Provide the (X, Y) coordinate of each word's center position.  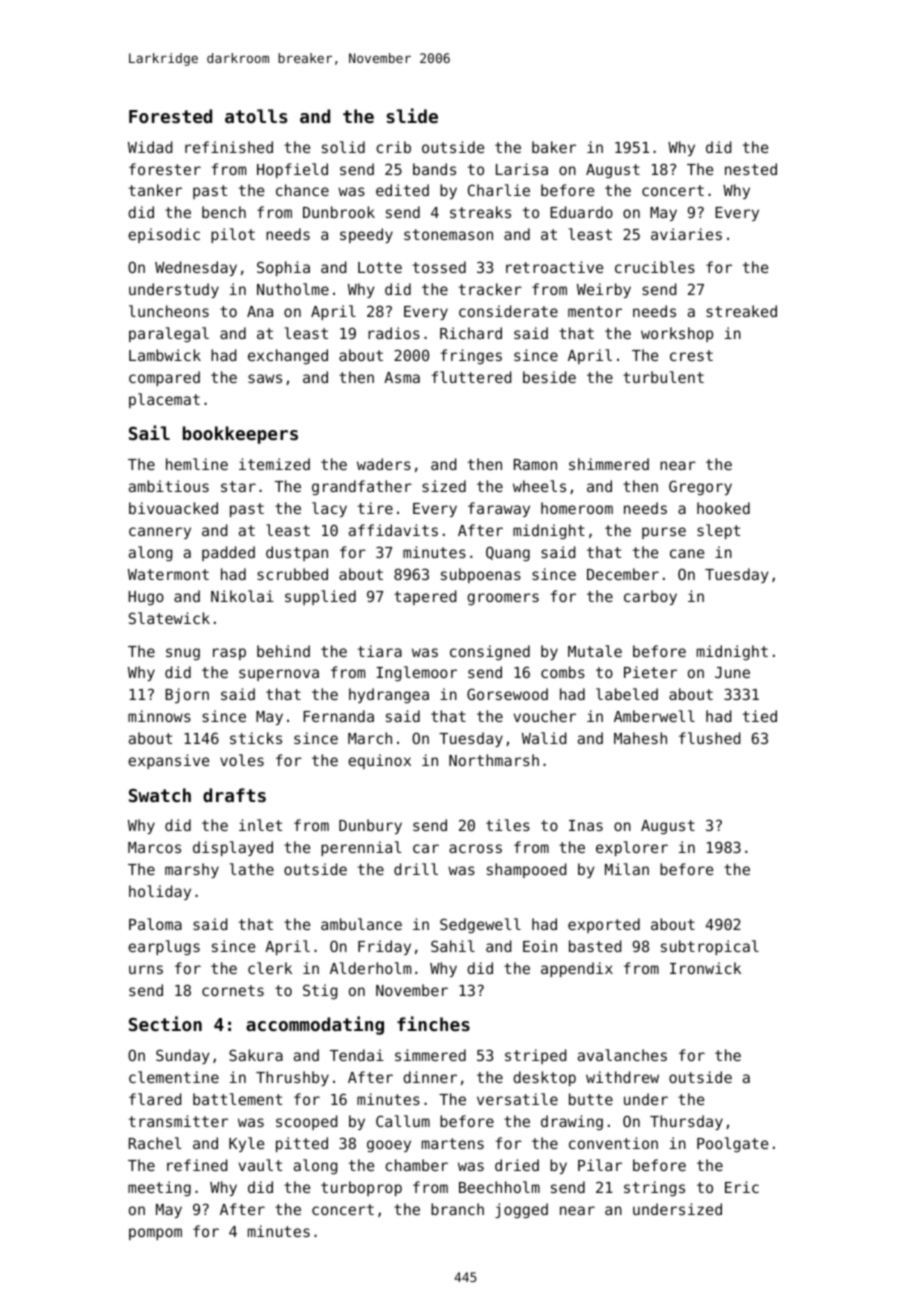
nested (751, 169)
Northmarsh (494, 760)
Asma (402, 377)
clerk (270, 968)
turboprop (361, 1188)
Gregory (700, 487)
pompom (155, 1234)
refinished (229, 147)
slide (412, 115)
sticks (256, 738)
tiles (508, 825)
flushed (709, 738)
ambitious (169, 486)
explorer (632, 848)
